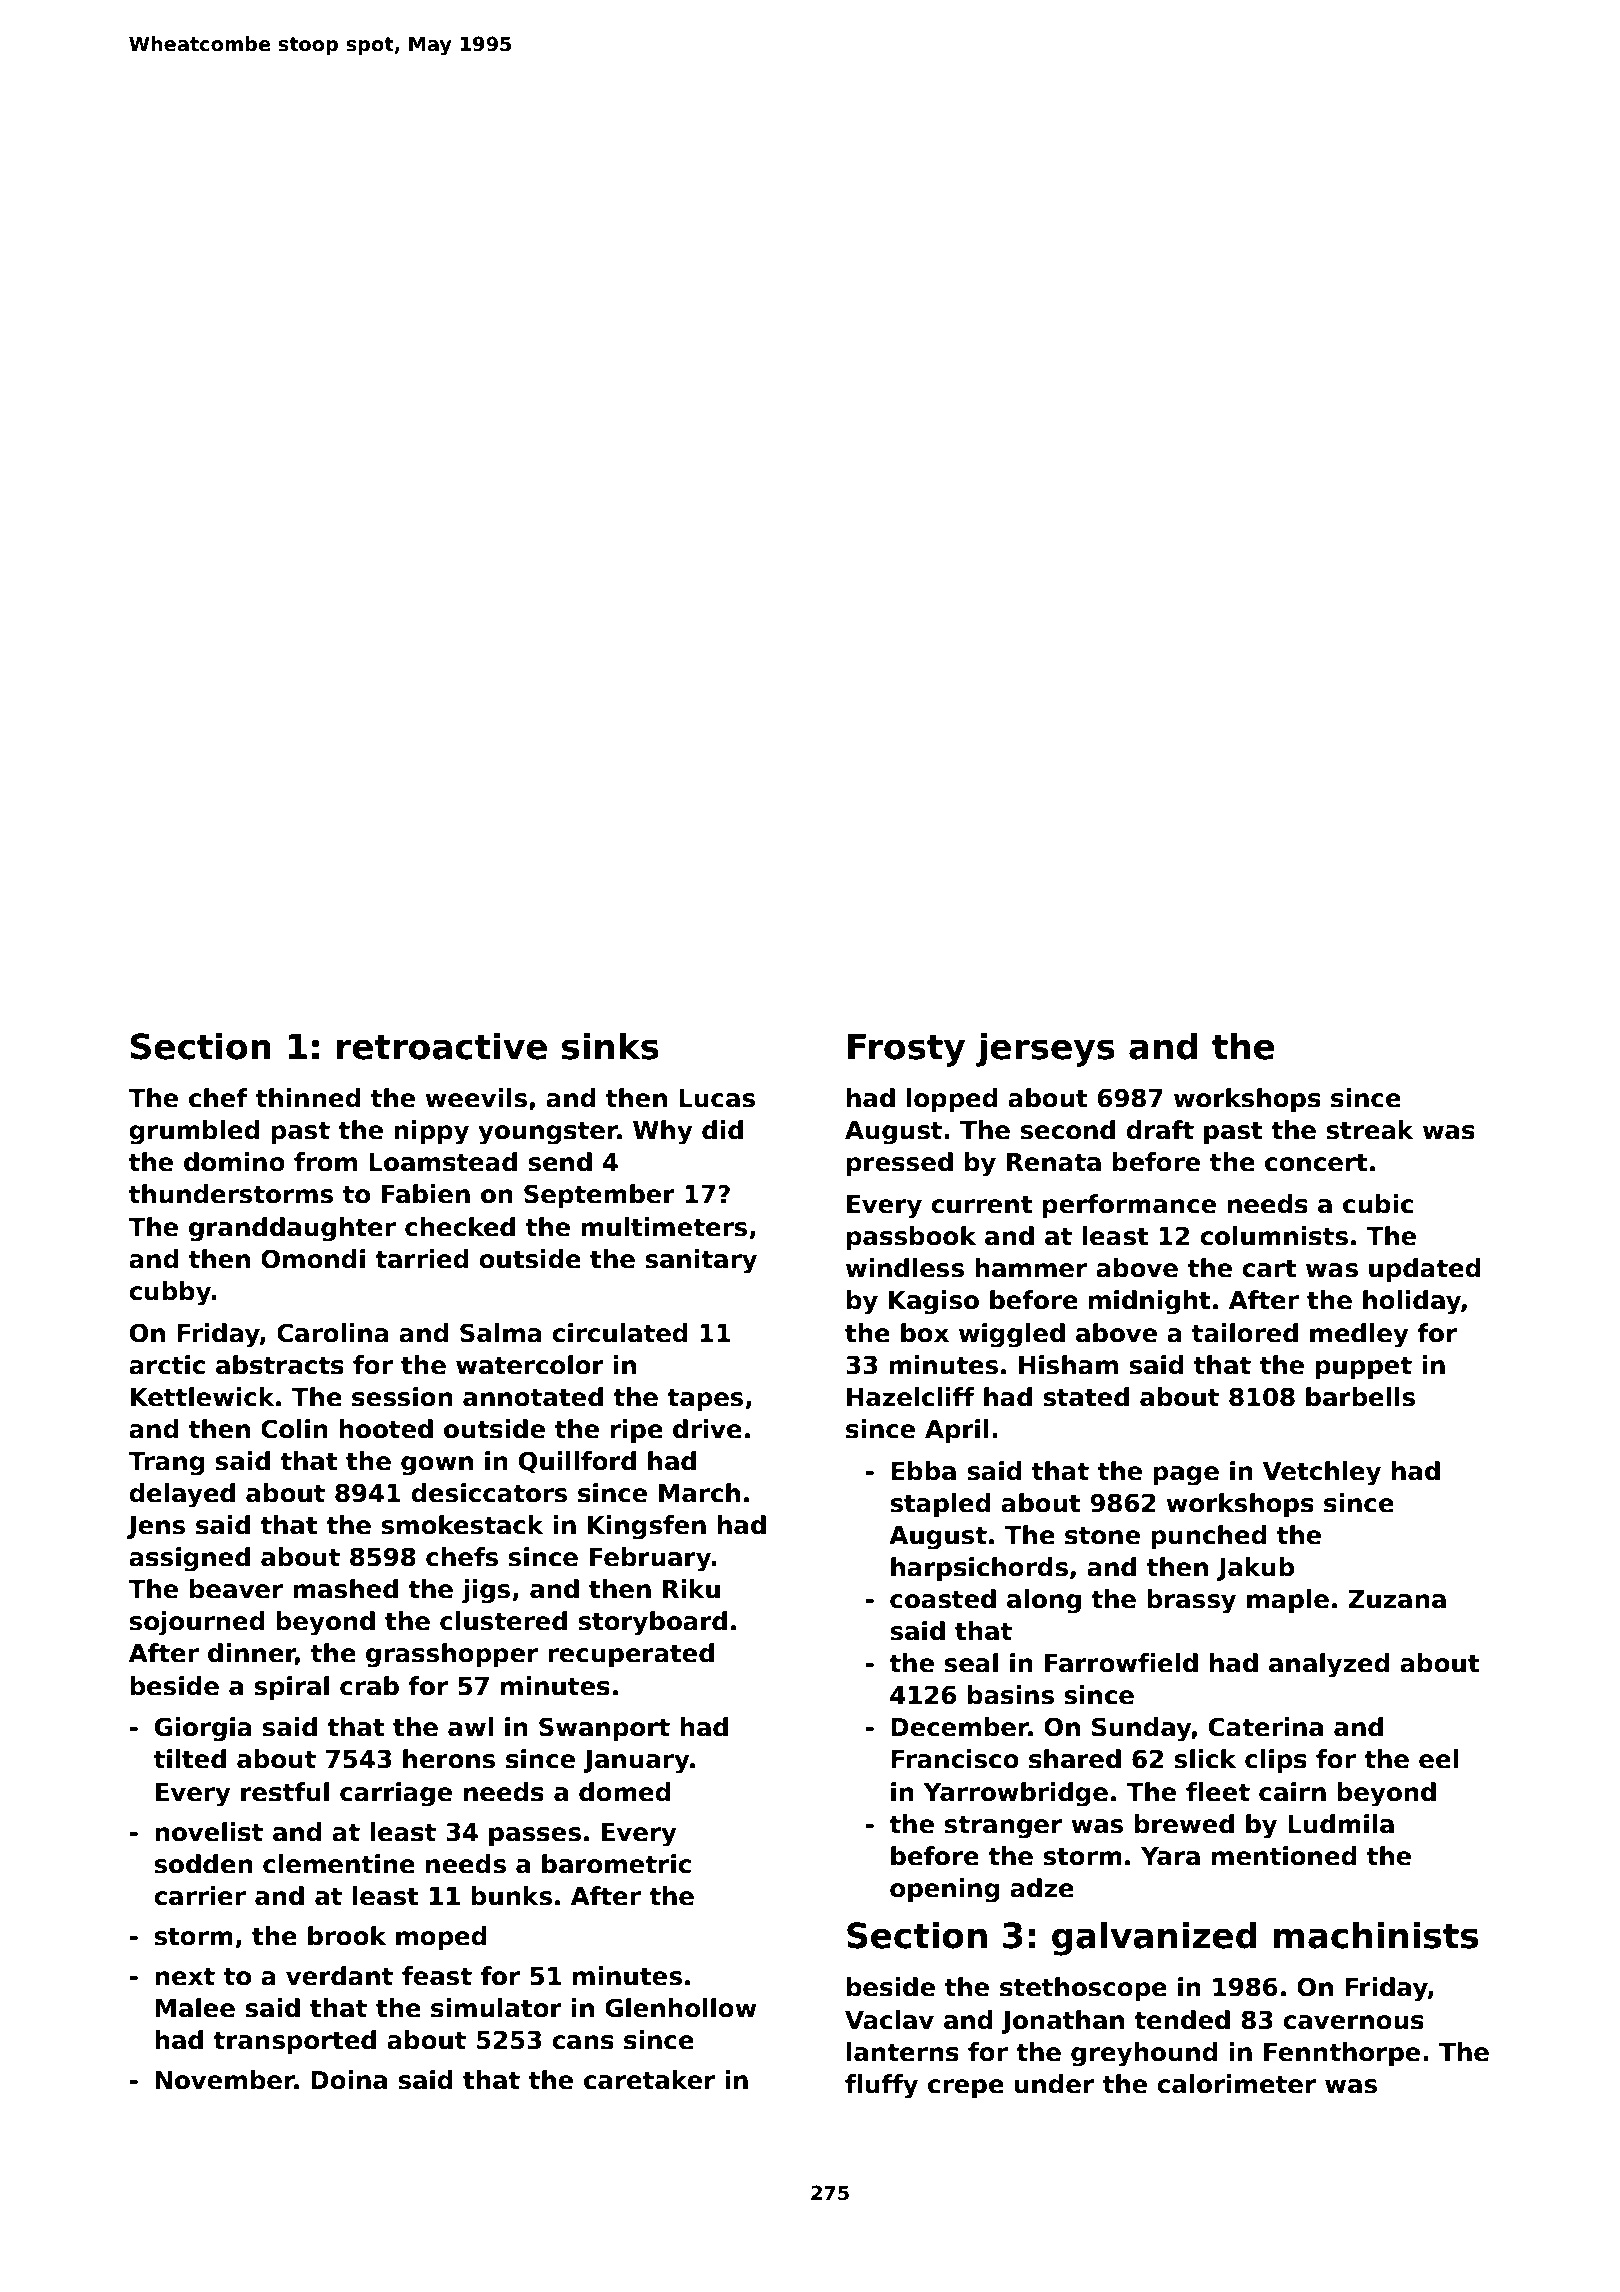 This image has height=2292, width=1620. What do you see at coordinates (664, 1227) in the image?
I see `multimeters` at bounding box center [664, 1227].
